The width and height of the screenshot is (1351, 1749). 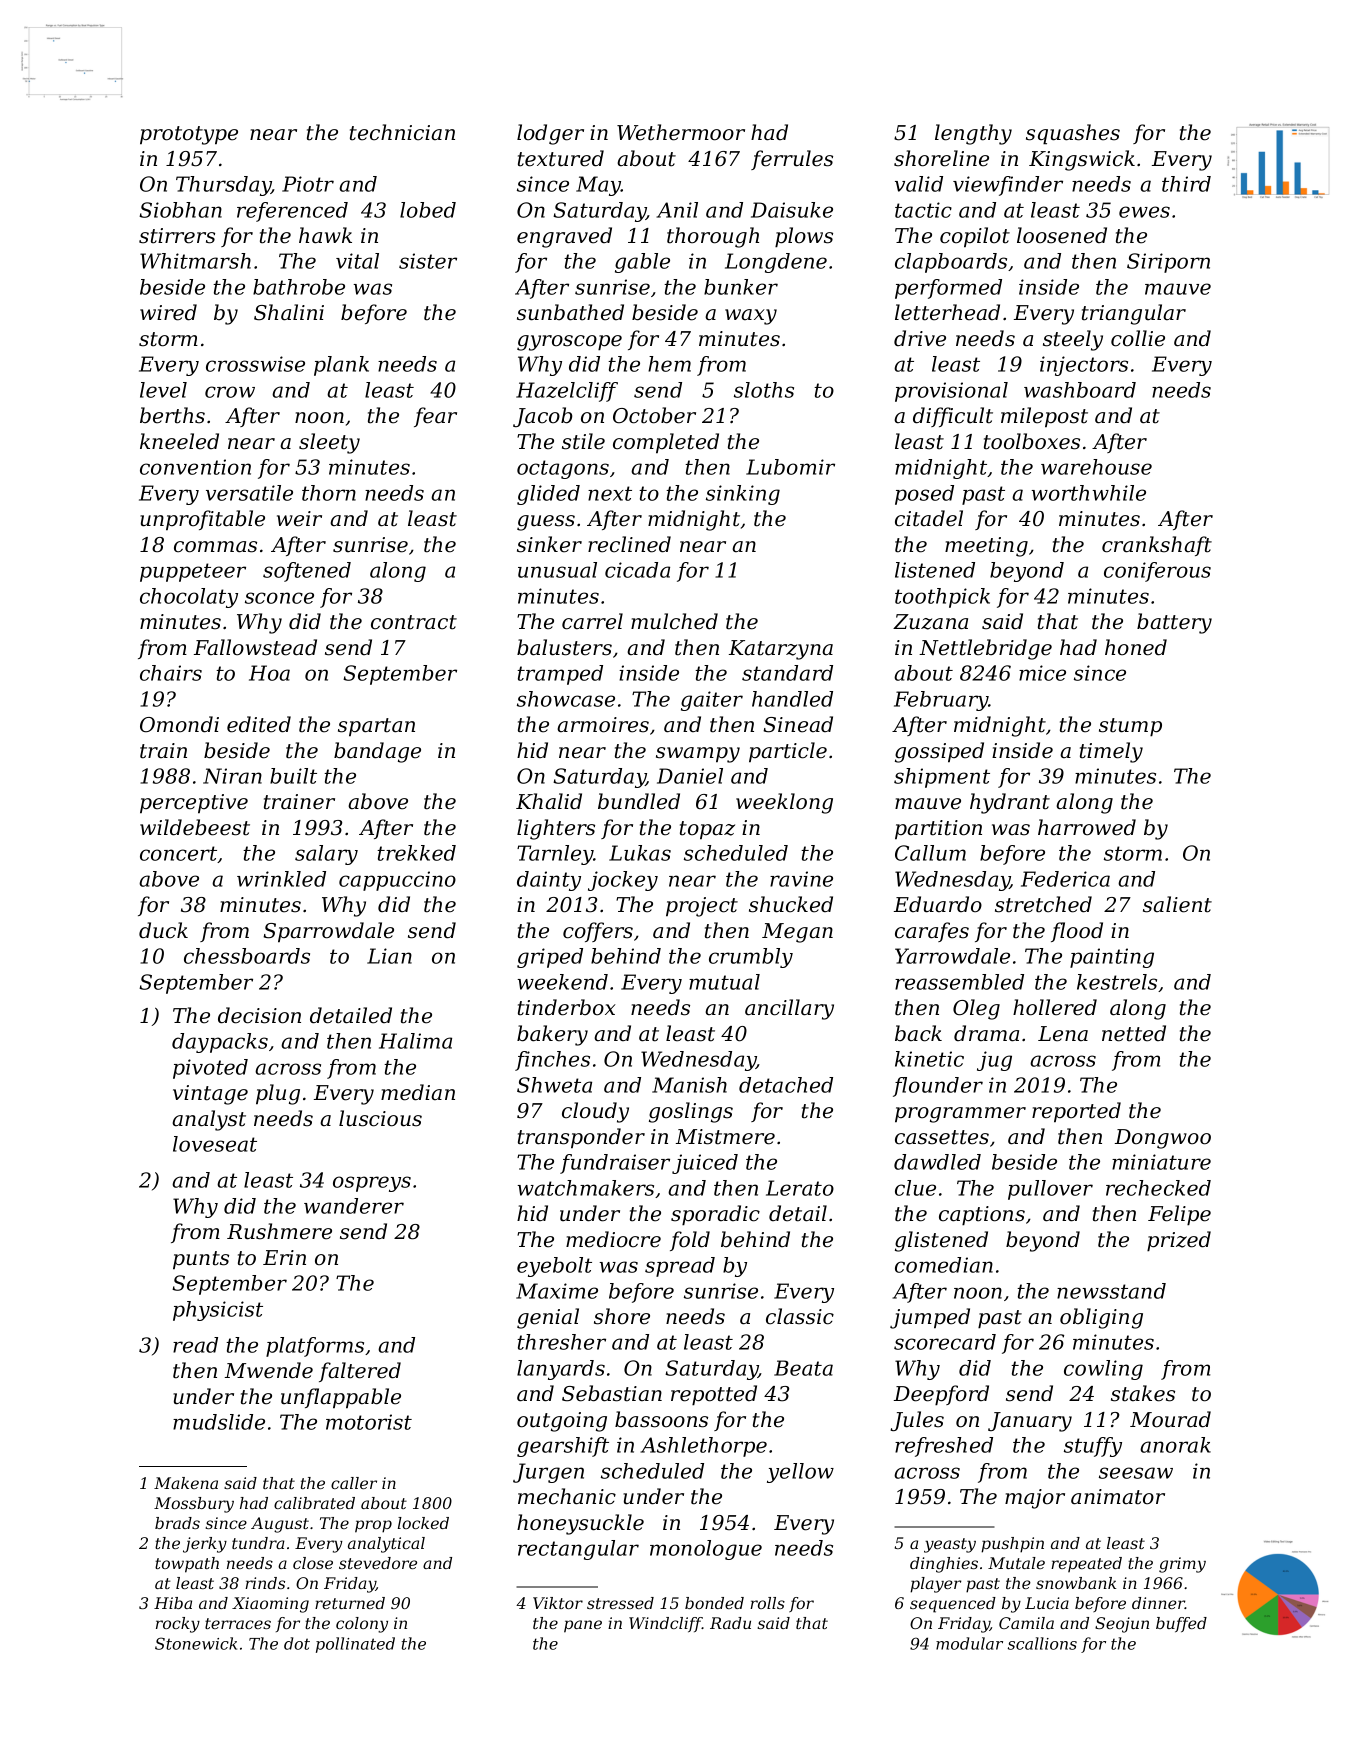 What do you see at coordinates (402, 132) in the screenshot?
I see `technician` at bounding box center [402, 132].
